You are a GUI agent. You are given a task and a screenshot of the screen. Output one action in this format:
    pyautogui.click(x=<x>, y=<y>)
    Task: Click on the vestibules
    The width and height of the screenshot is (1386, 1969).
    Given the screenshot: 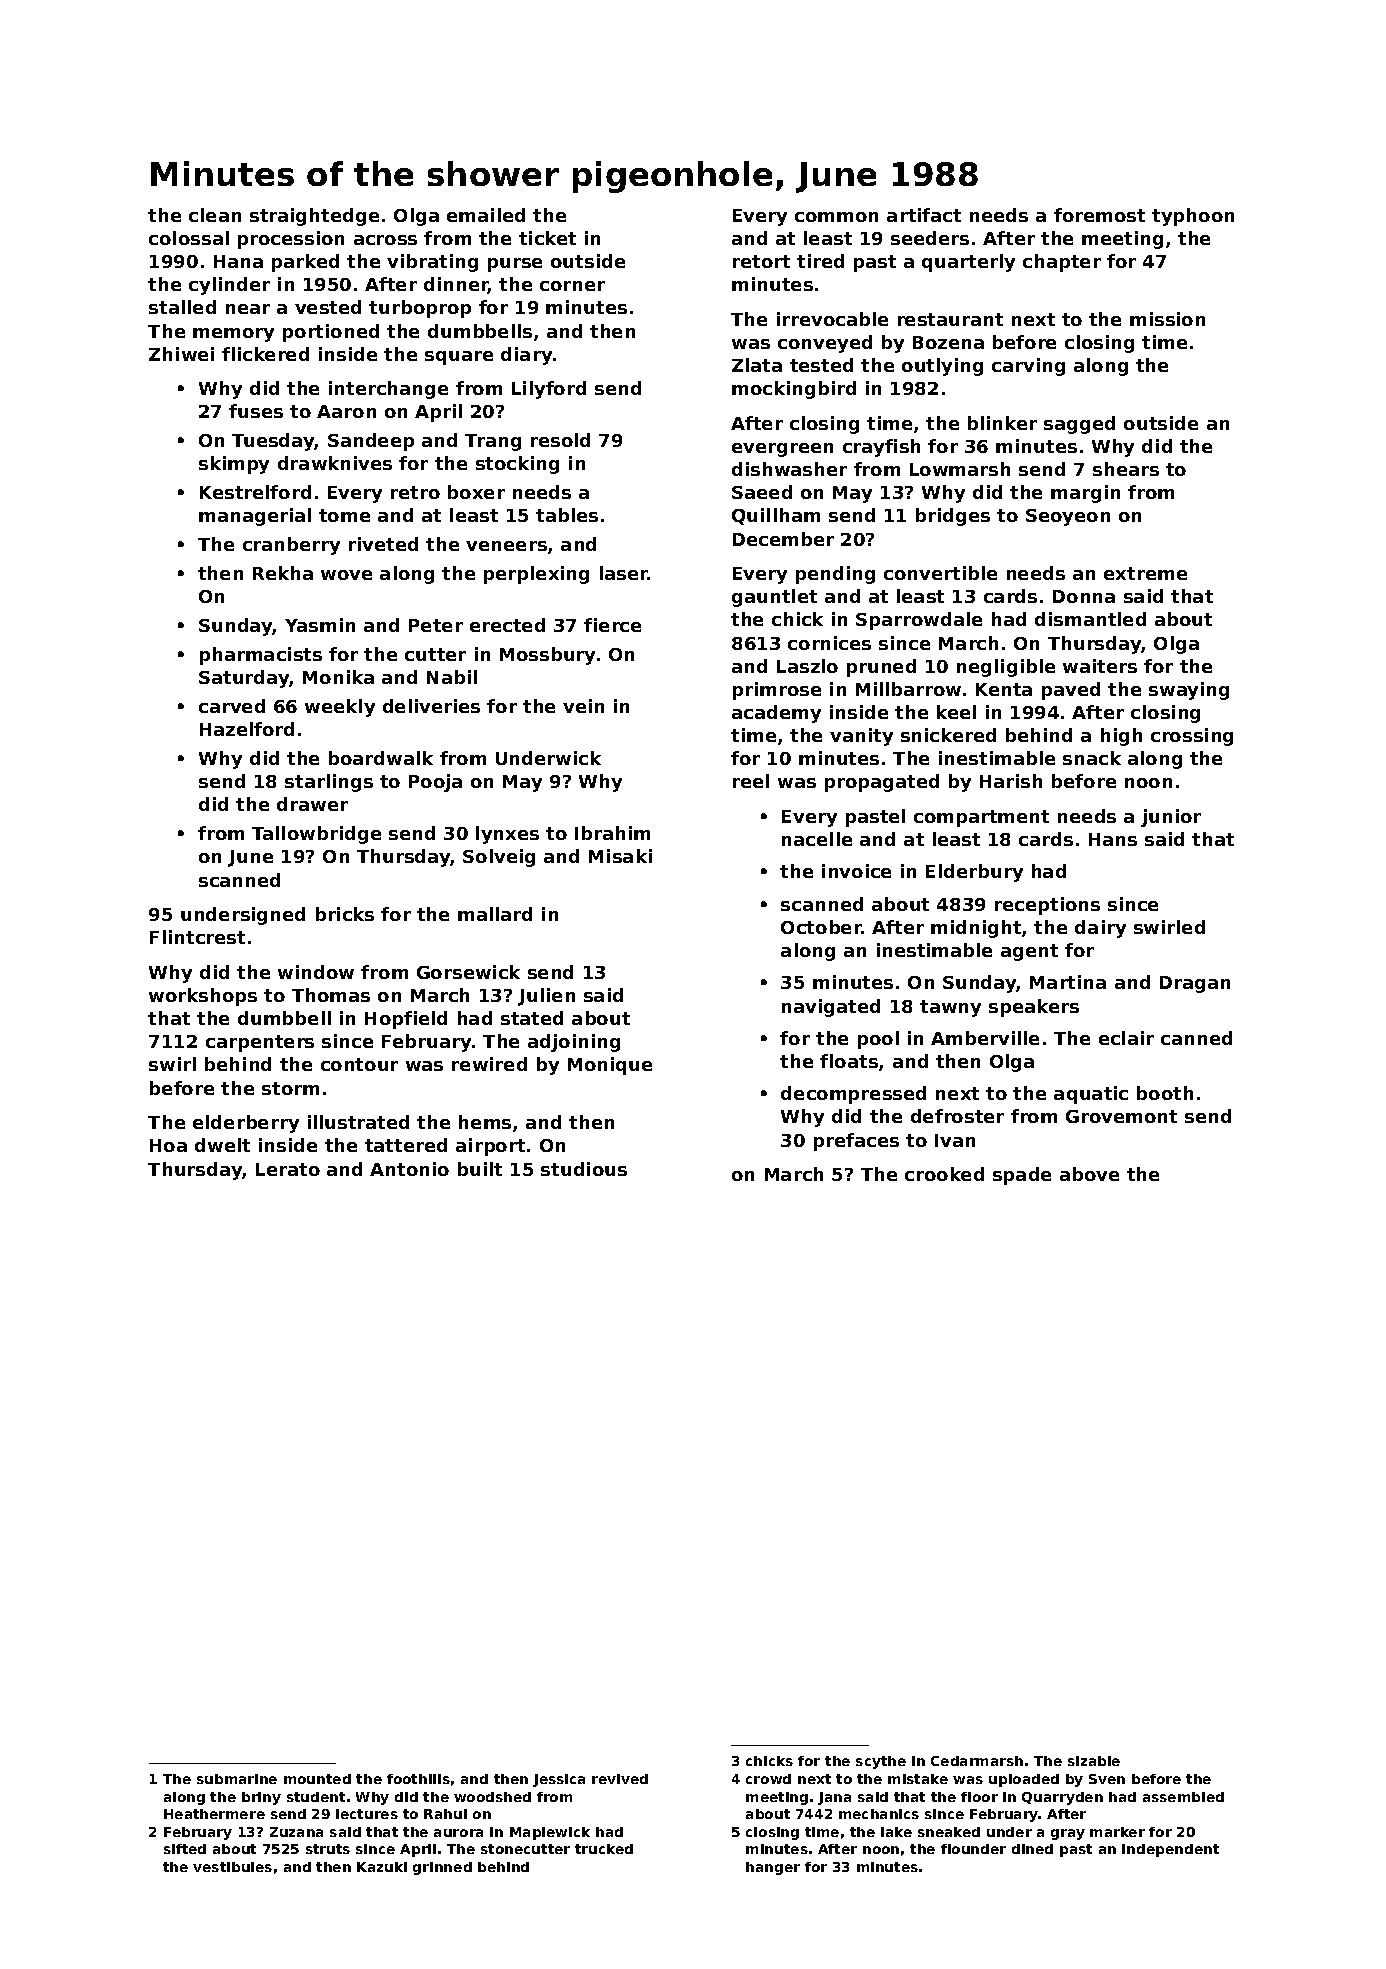 What is the action you would take?
    pyautogui.click(x=232, y=1867)
